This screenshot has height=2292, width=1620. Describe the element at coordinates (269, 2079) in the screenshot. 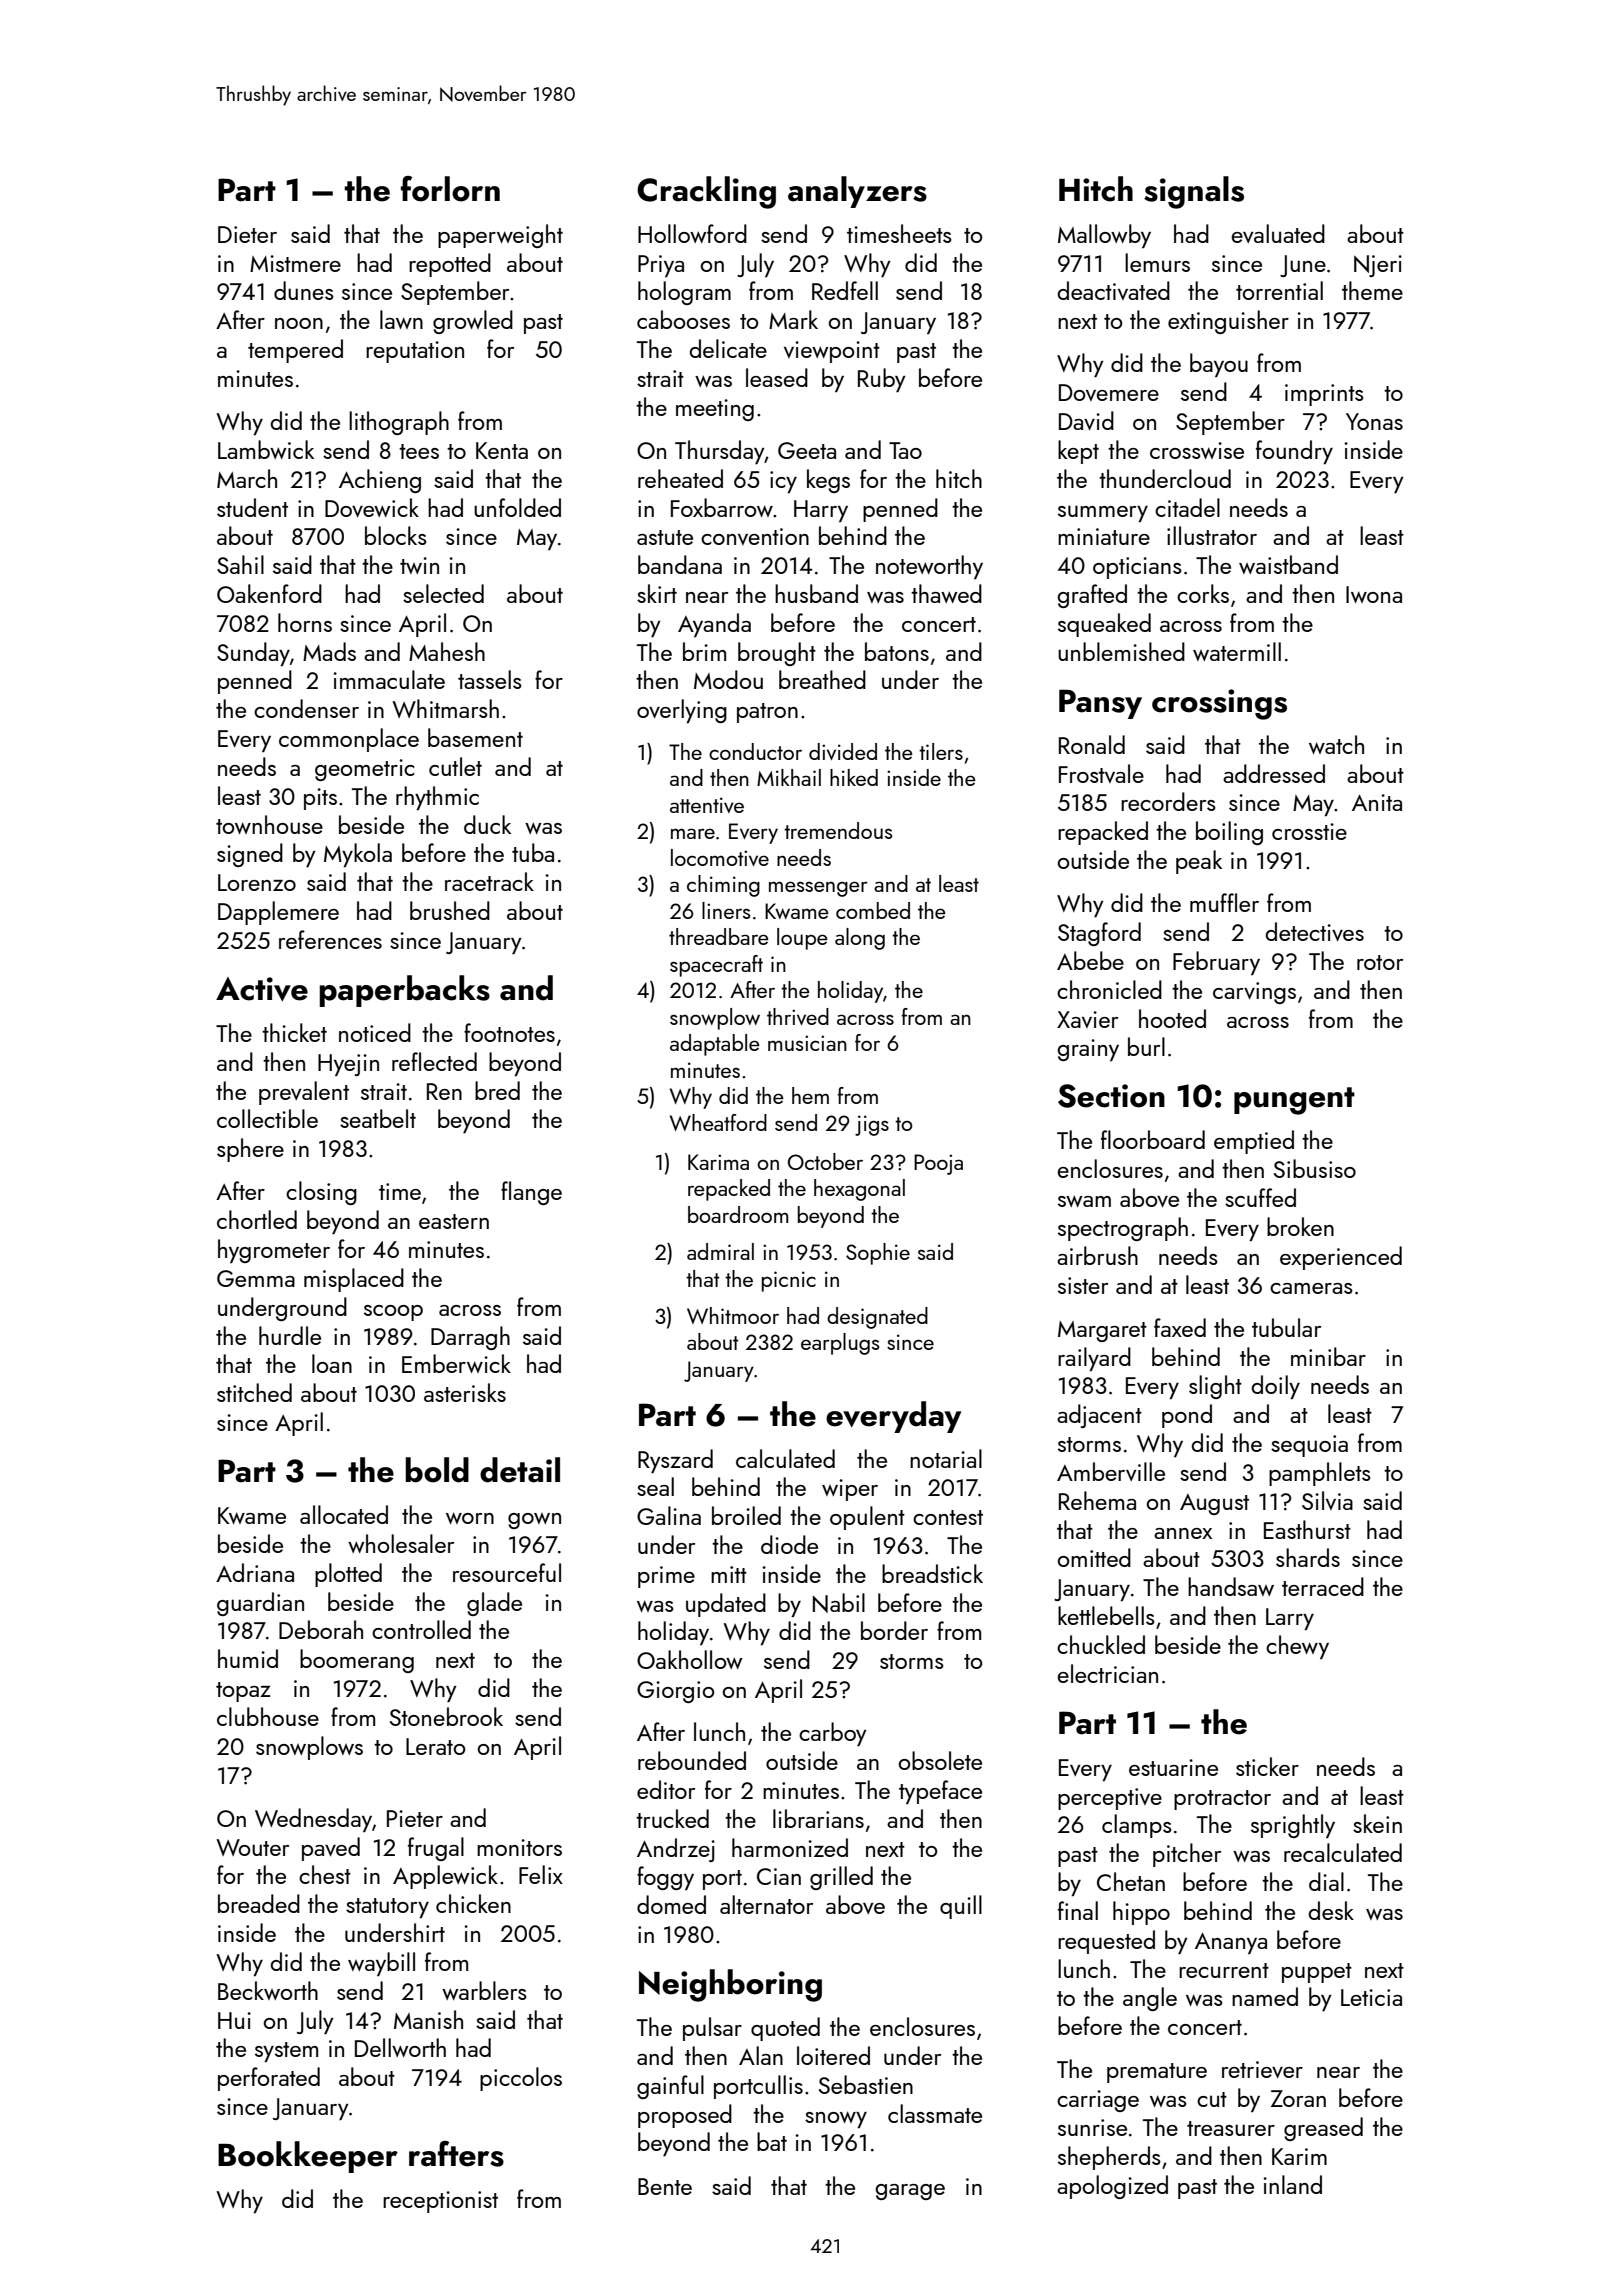

I see `perforated` at that location.
